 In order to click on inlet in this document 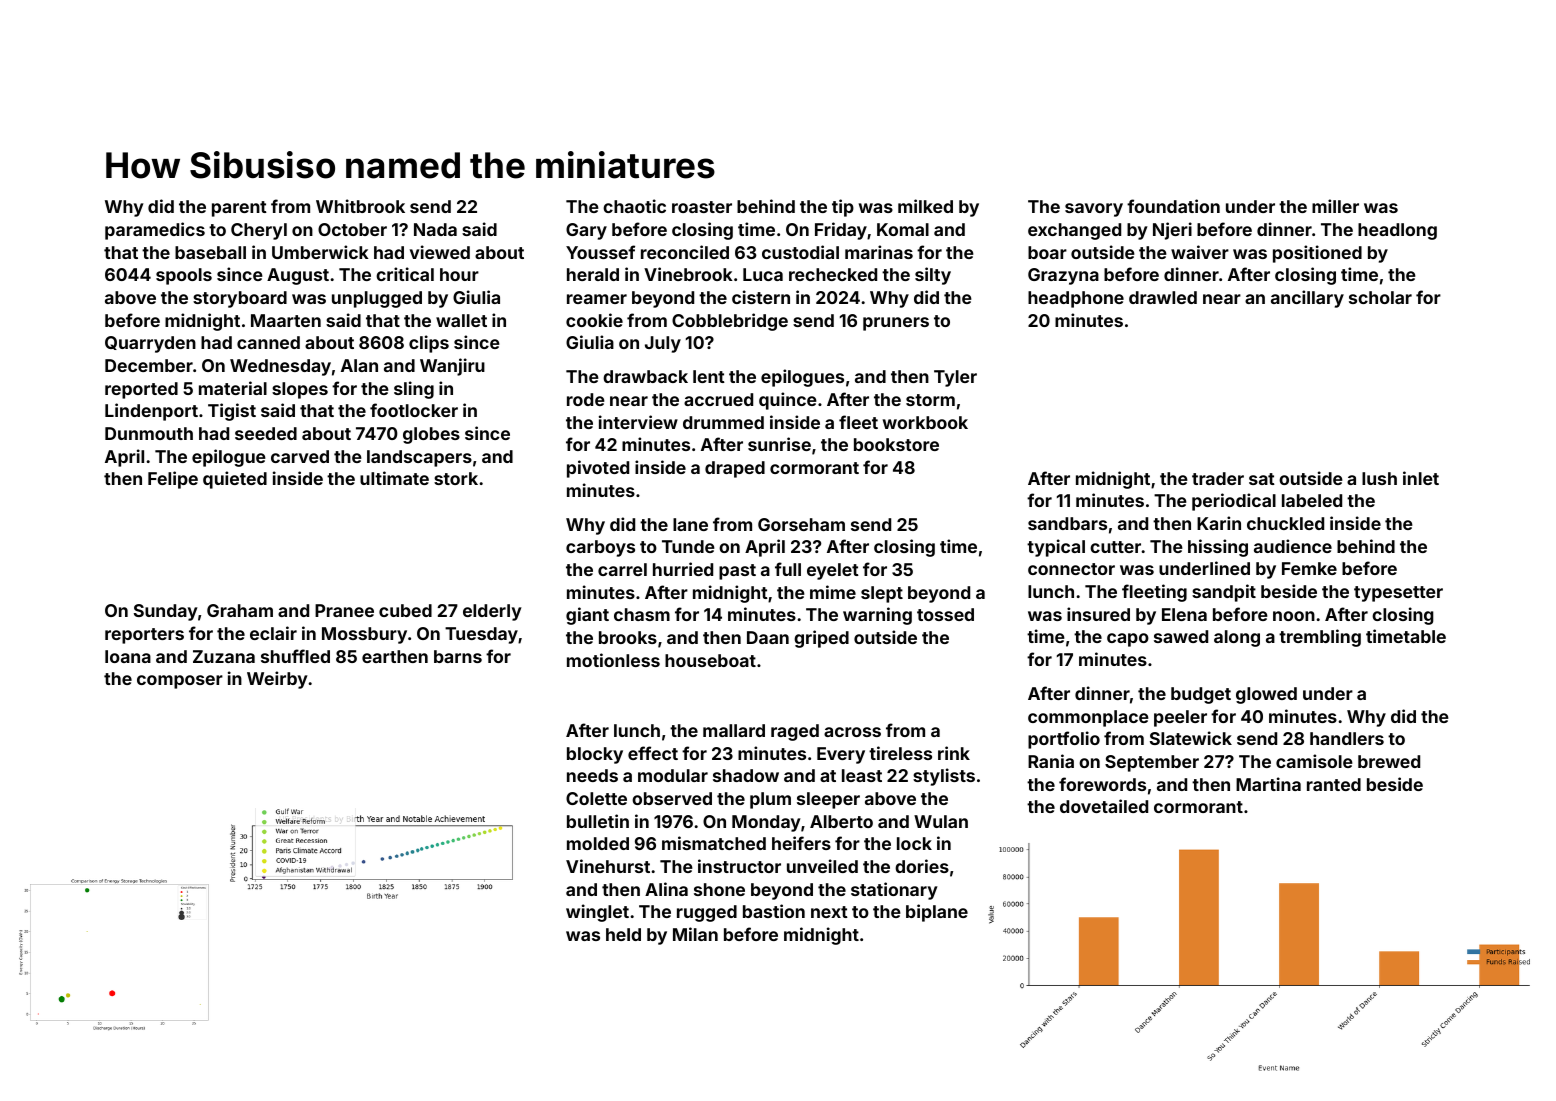, I will do `click(1421, 478)`.
